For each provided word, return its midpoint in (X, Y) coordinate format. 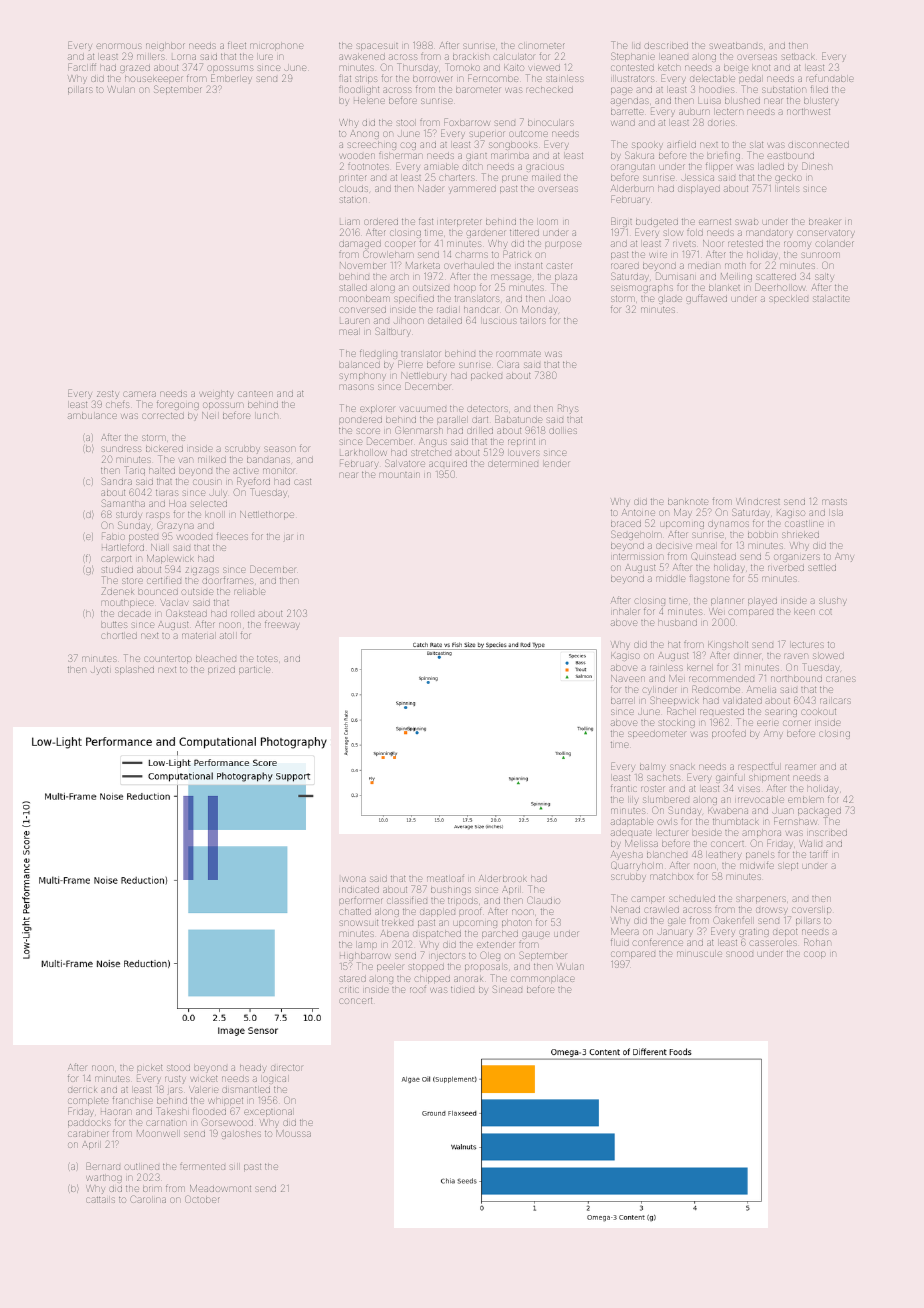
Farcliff (82, 67)
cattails (100, 1200)
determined (513, 464)
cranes (840, 679)
